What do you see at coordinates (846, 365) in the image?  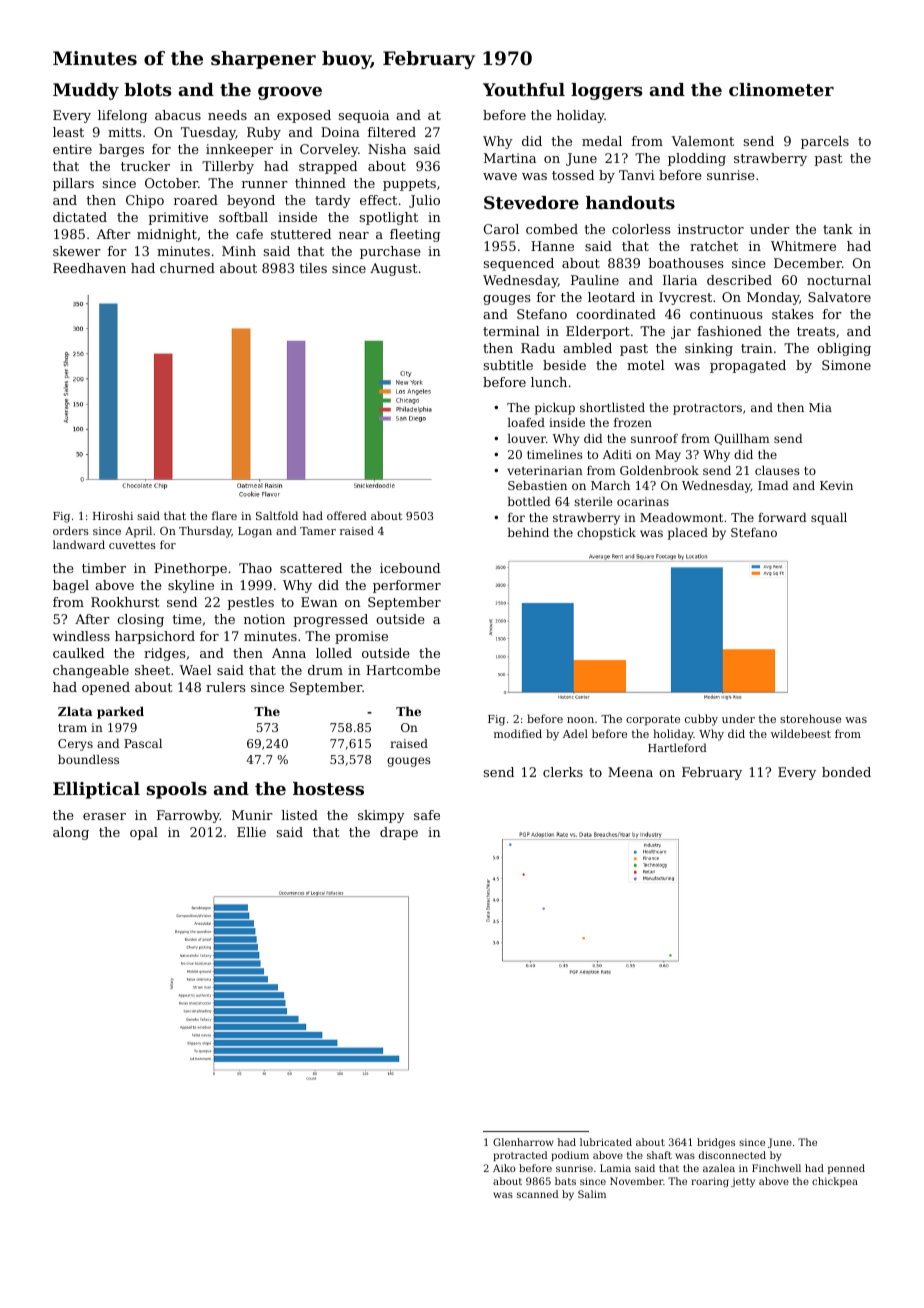 I see `Simone` at bounding box center [846, 365].
